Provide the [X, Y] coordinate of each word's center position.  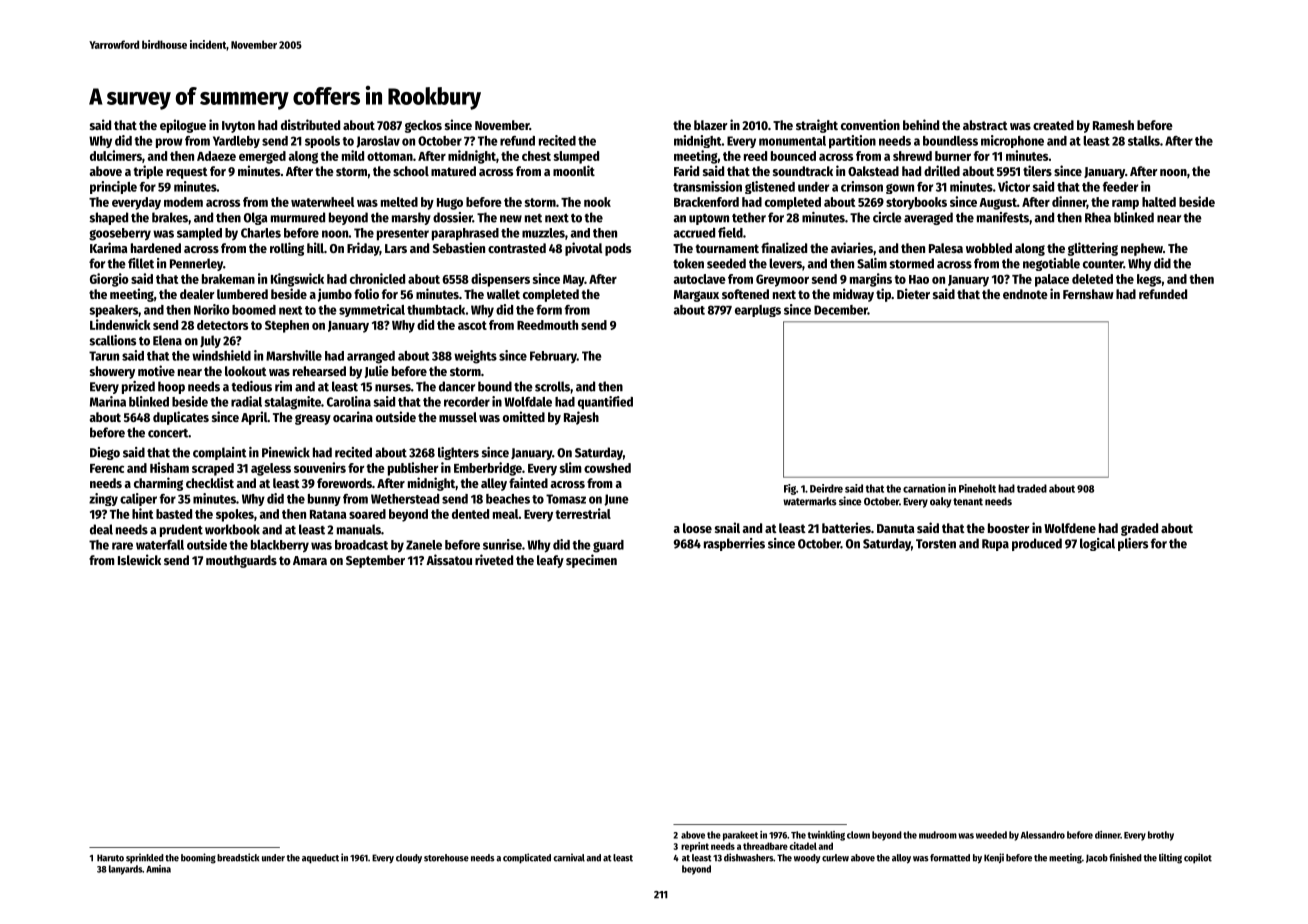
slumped [576, 157]
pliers [1133, 544]
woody [807, 859]
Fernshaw [1088, 294]
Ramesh [1113, 125]
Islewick [139, 559]
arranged [371, 357]
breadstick [238, 857]
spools [322, 142]
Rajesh [581, 418]
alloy [901, 859]
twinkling [826, 836]
